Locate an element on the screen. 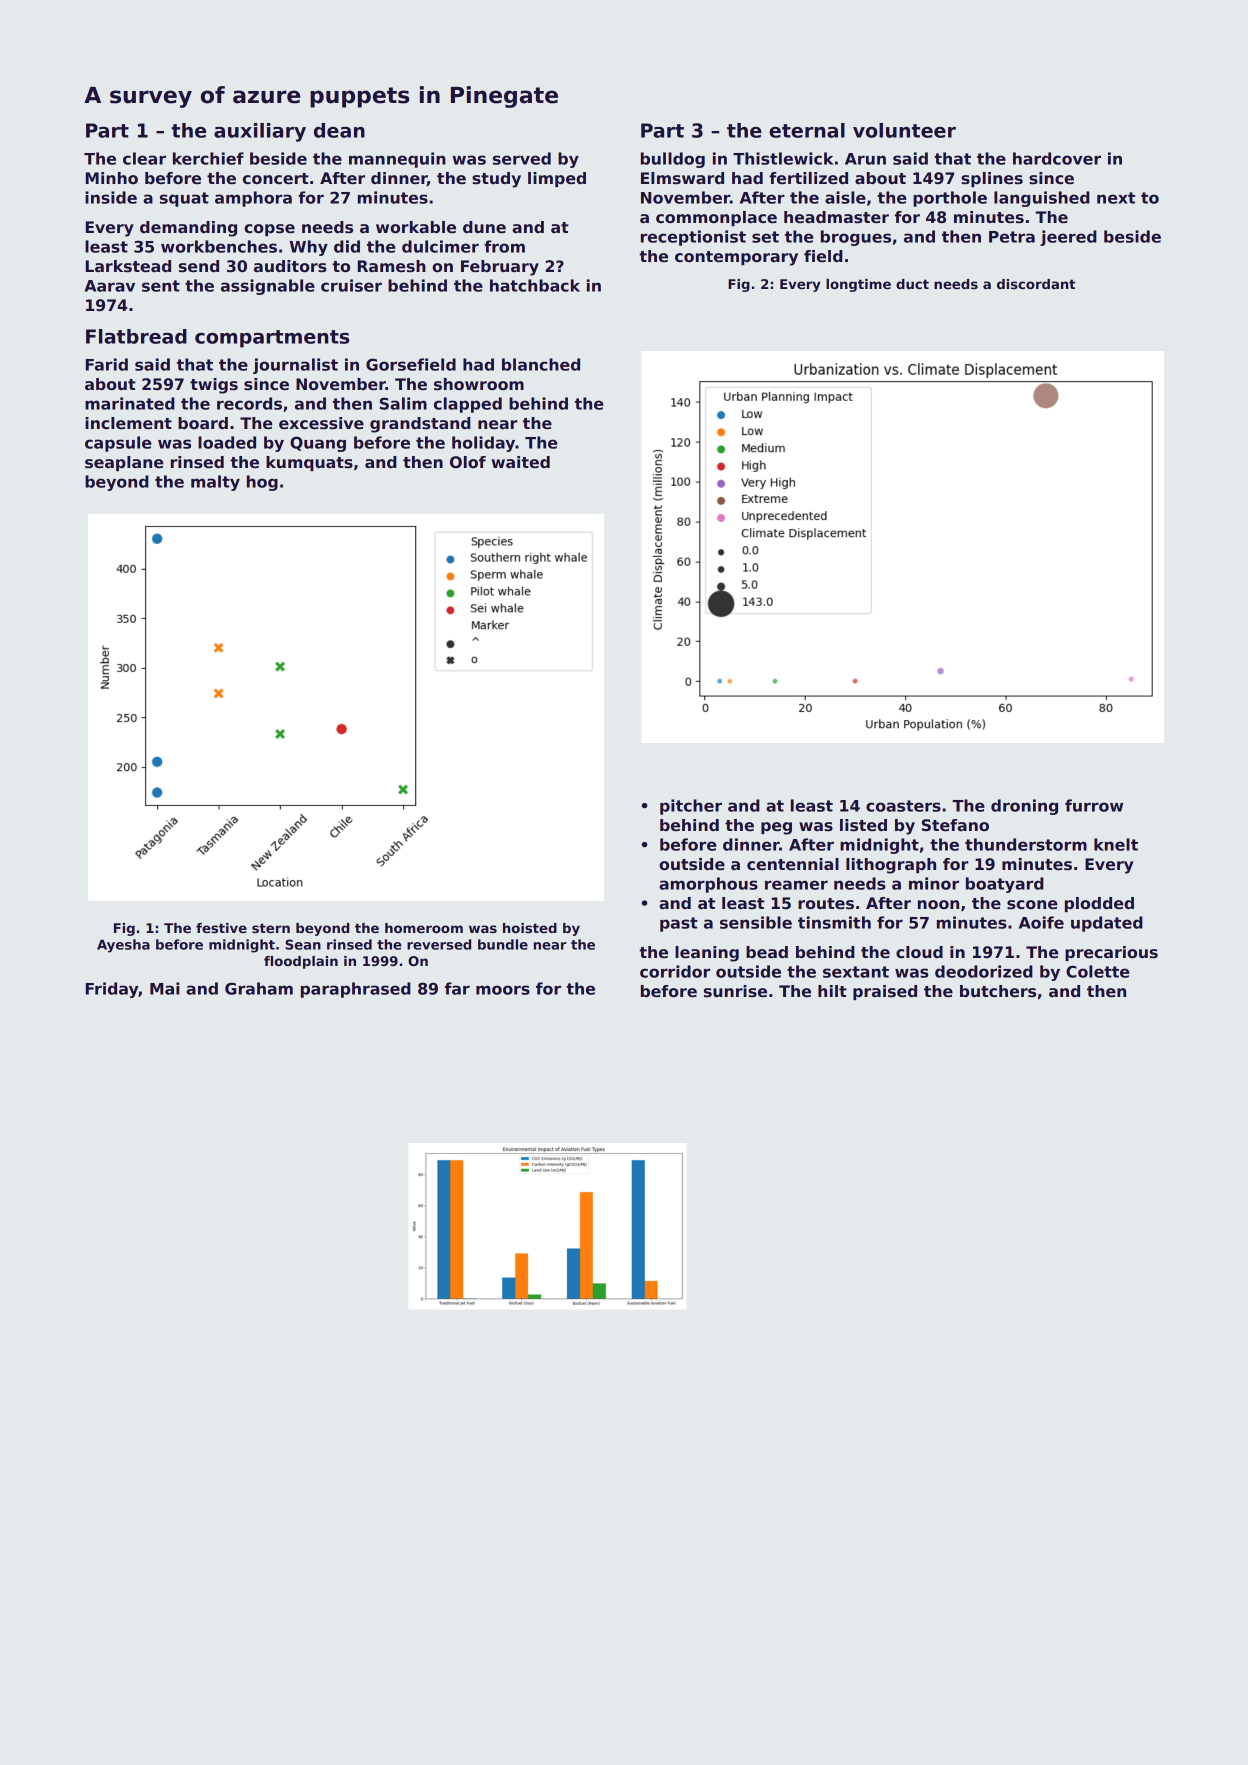 The image size is (1248, 1765). stern is located at coordinates (271, 928).
